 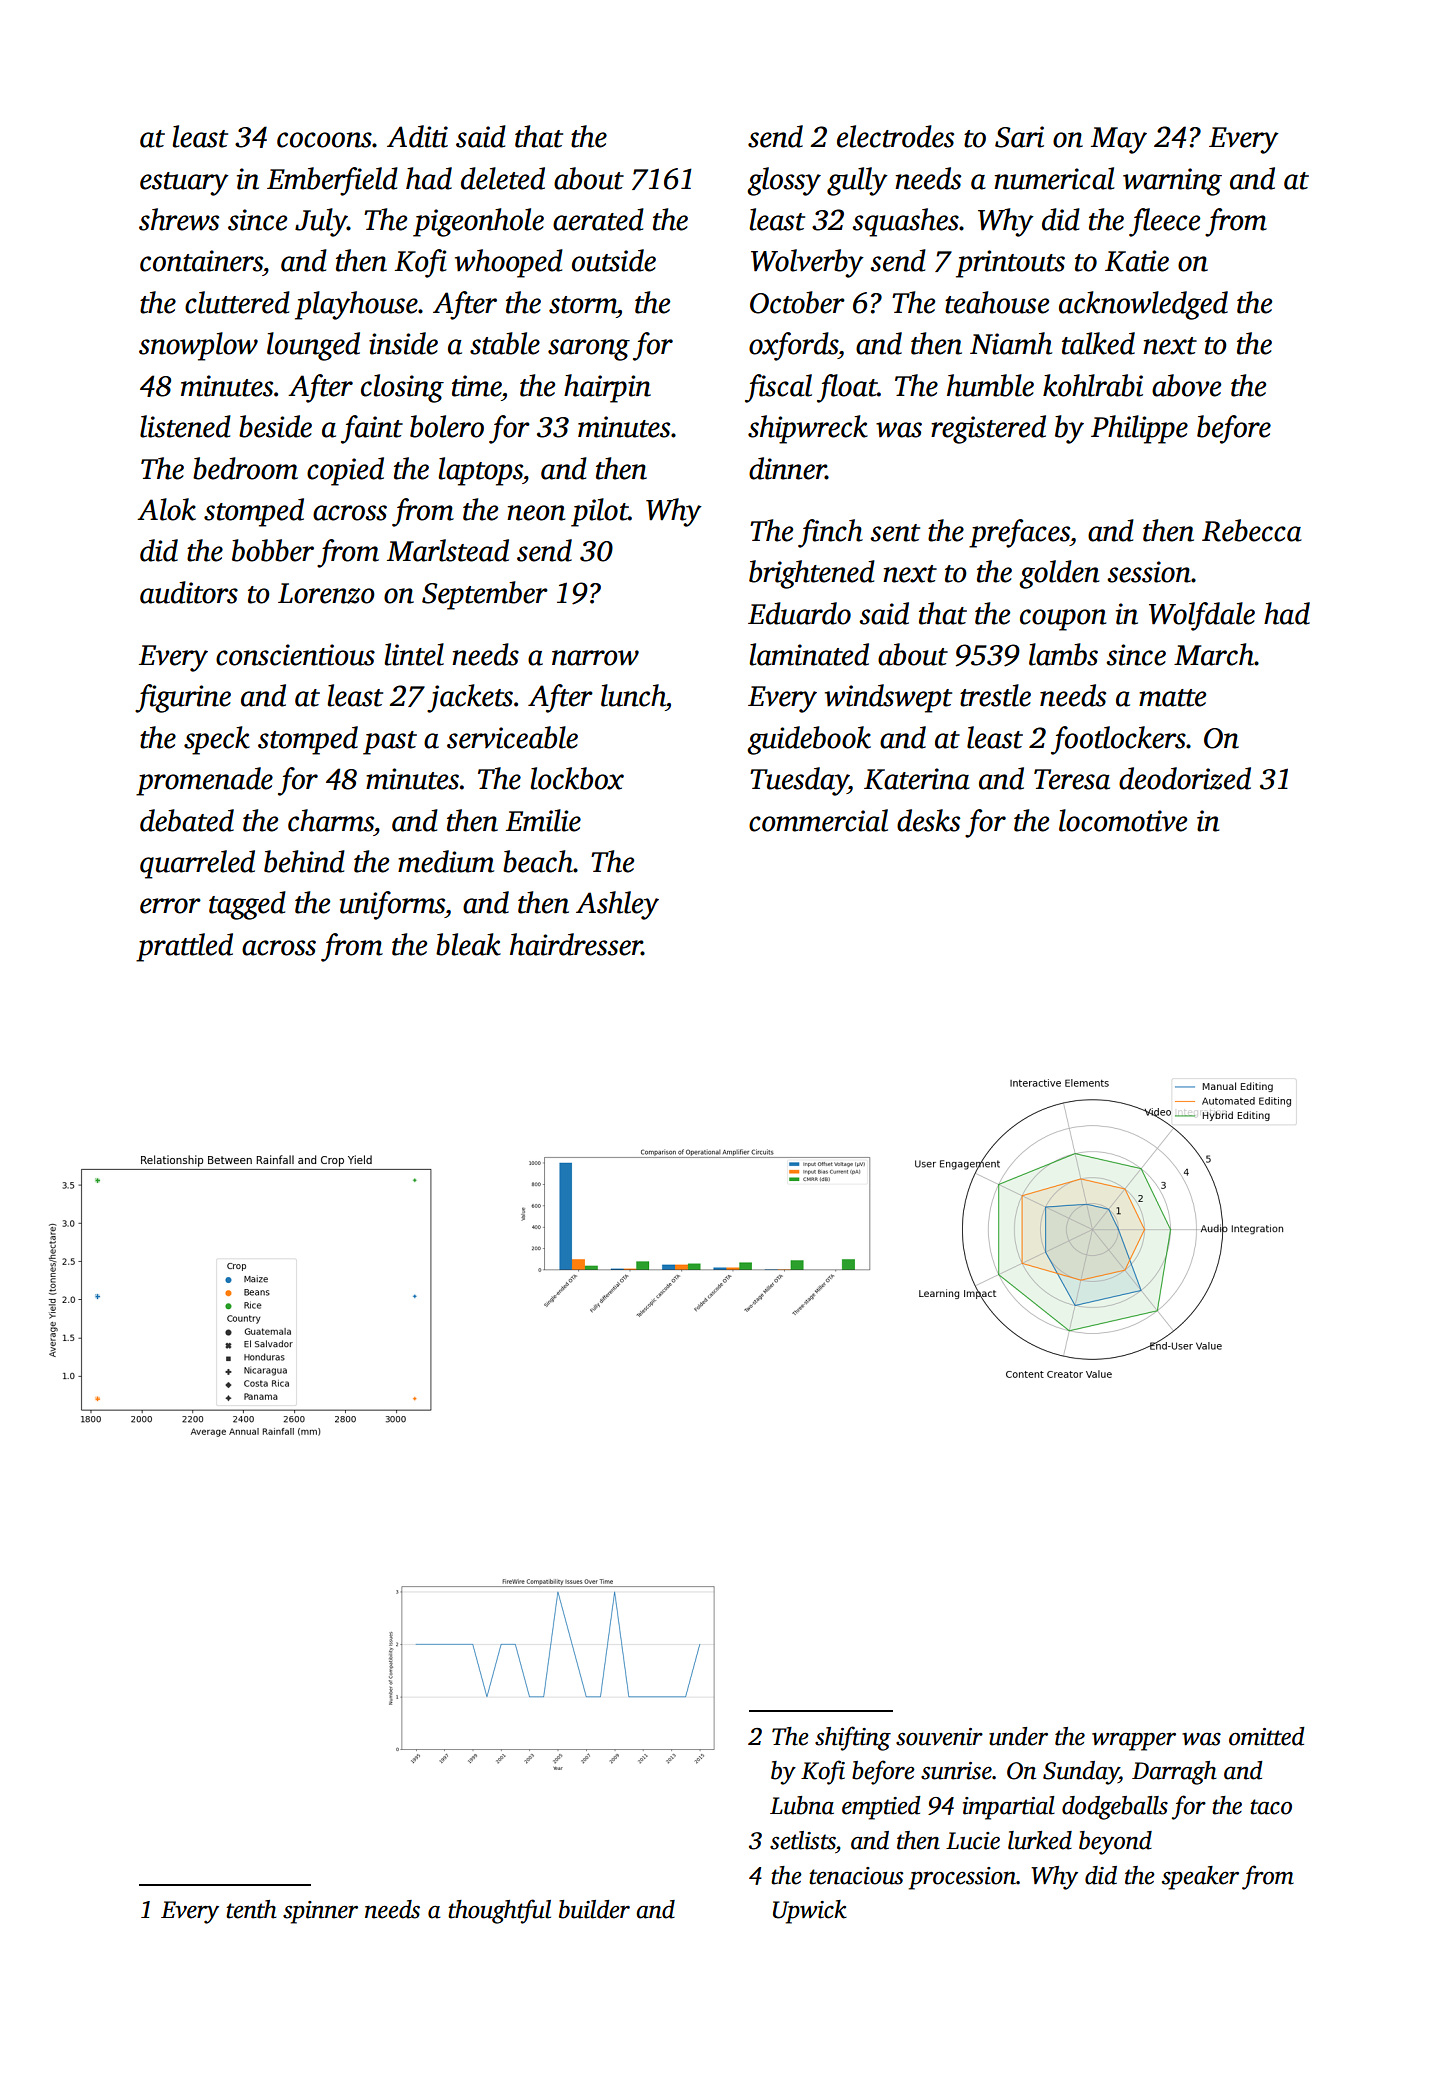 I want to click on spinner, so click(x=320, y=1912).
